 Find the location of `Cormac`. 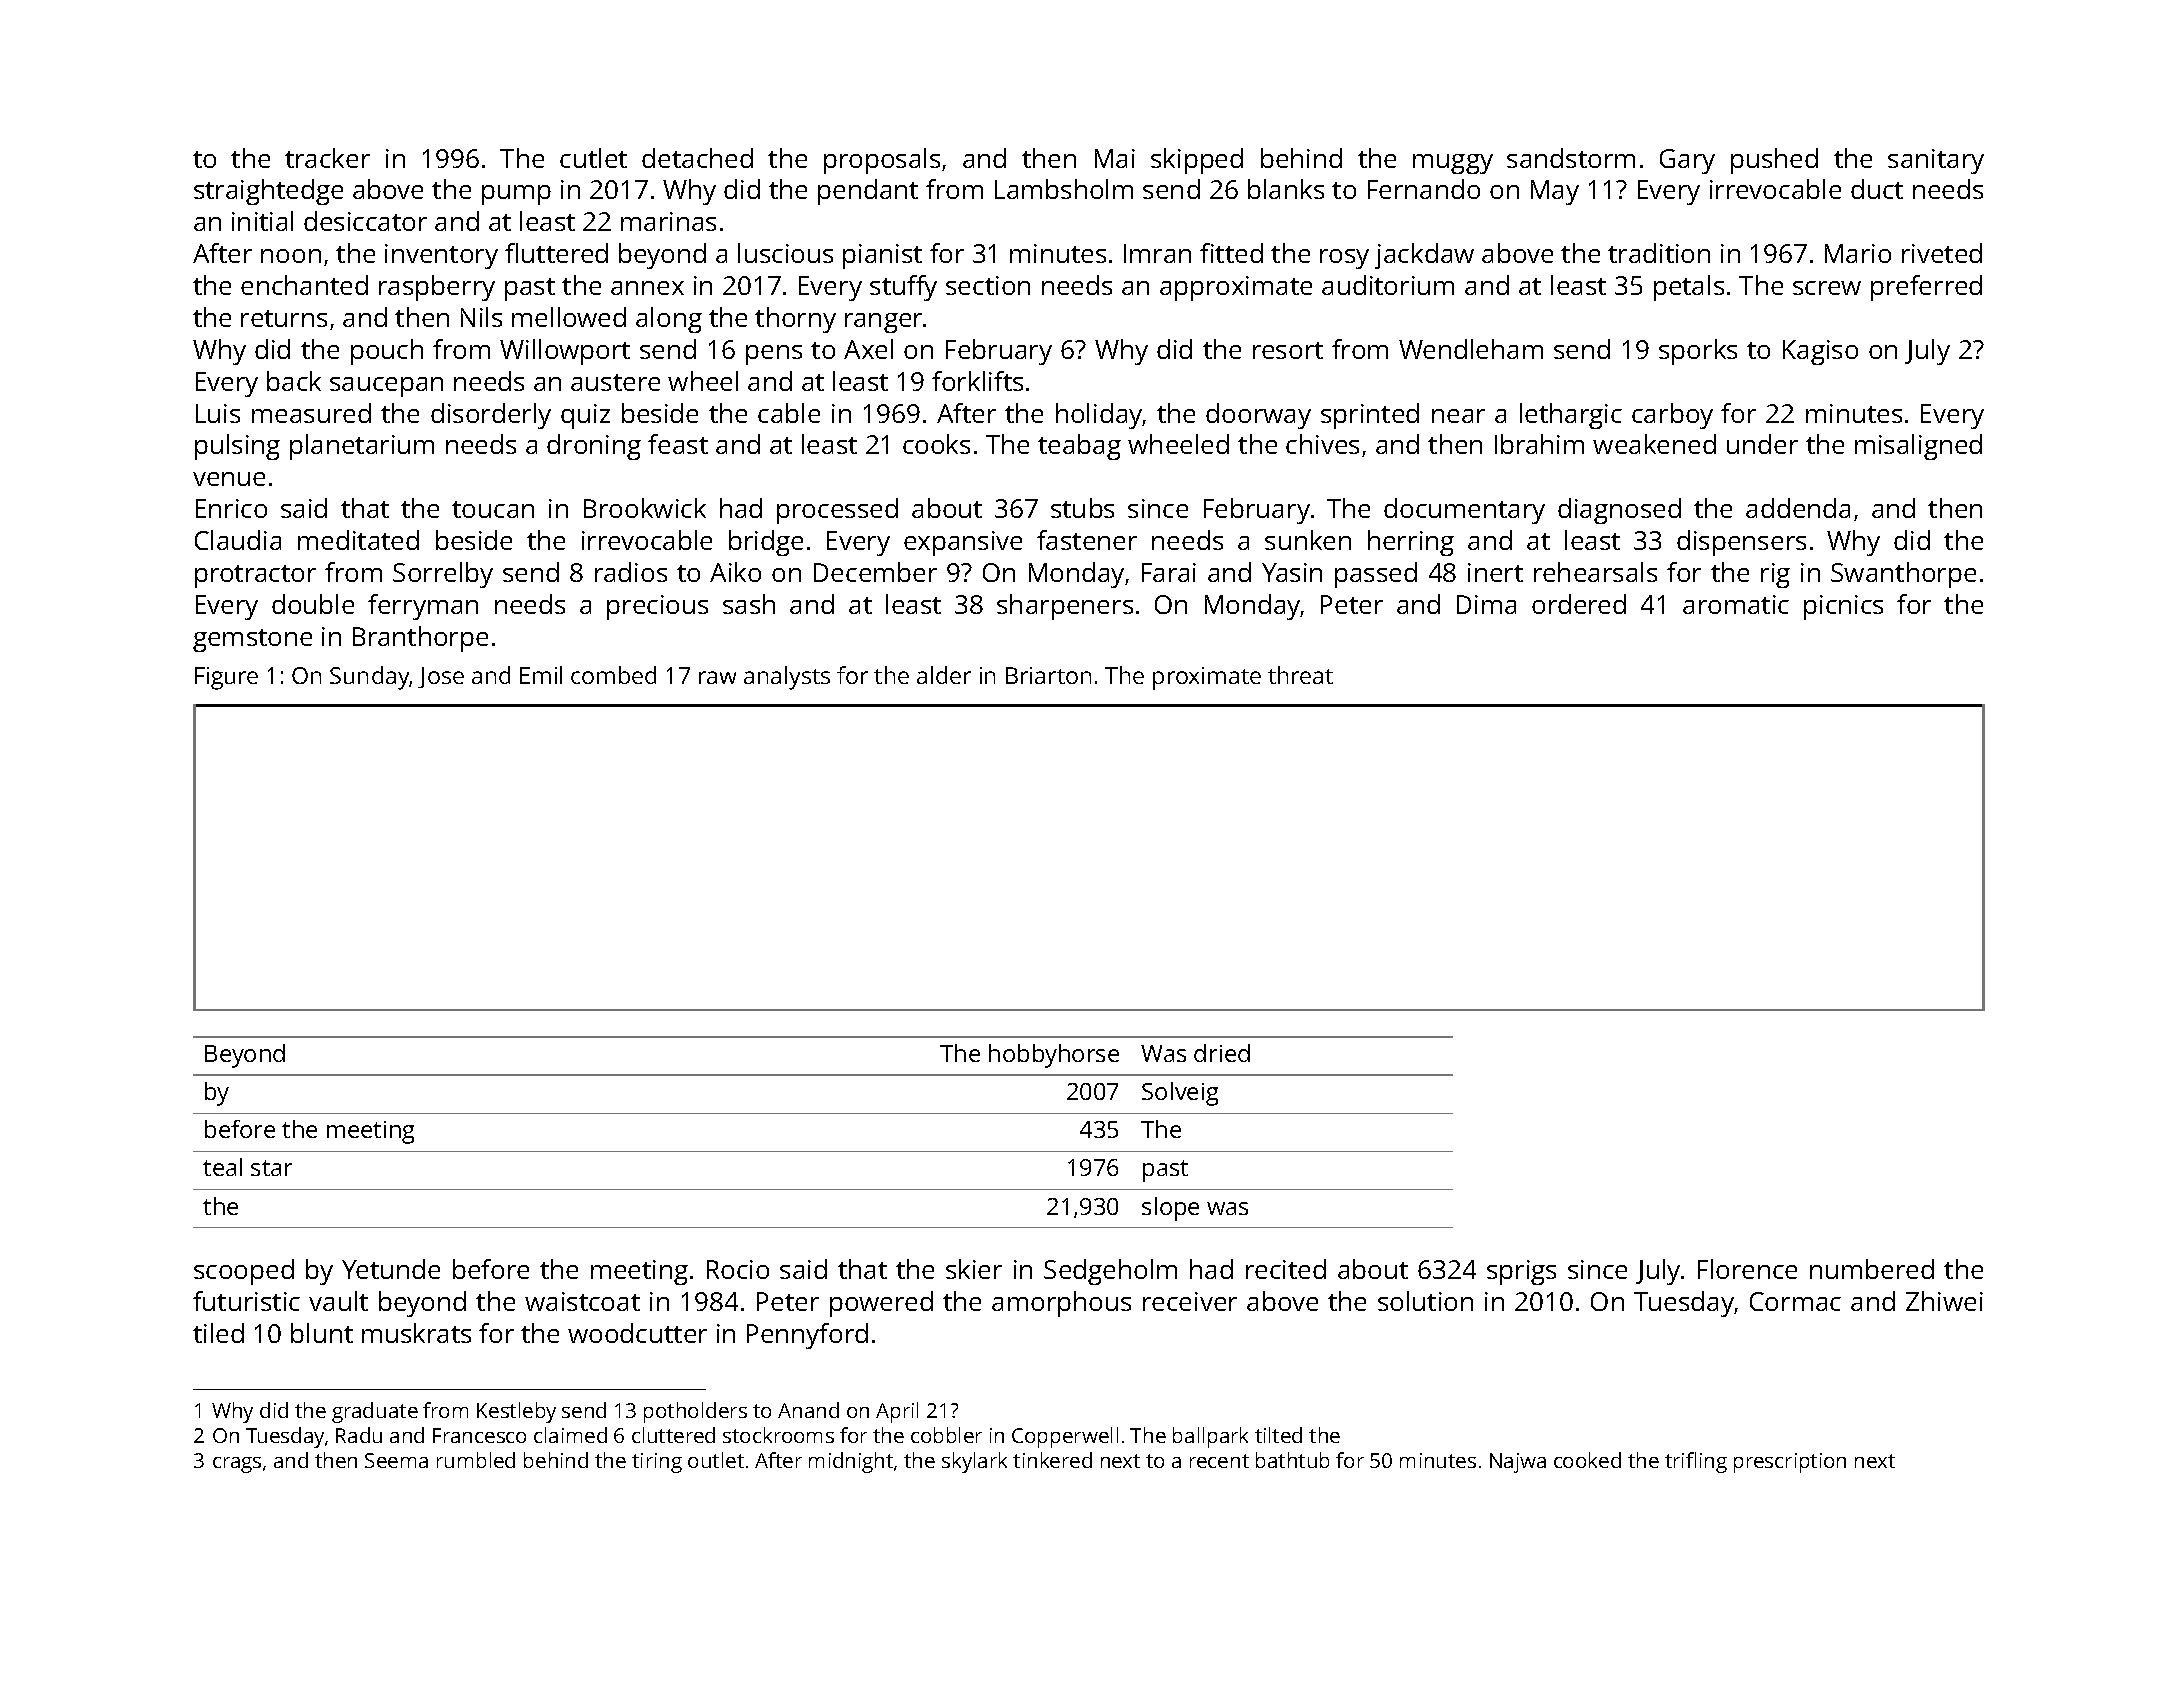

Cormac is located at coordinates (1795, 1301).
